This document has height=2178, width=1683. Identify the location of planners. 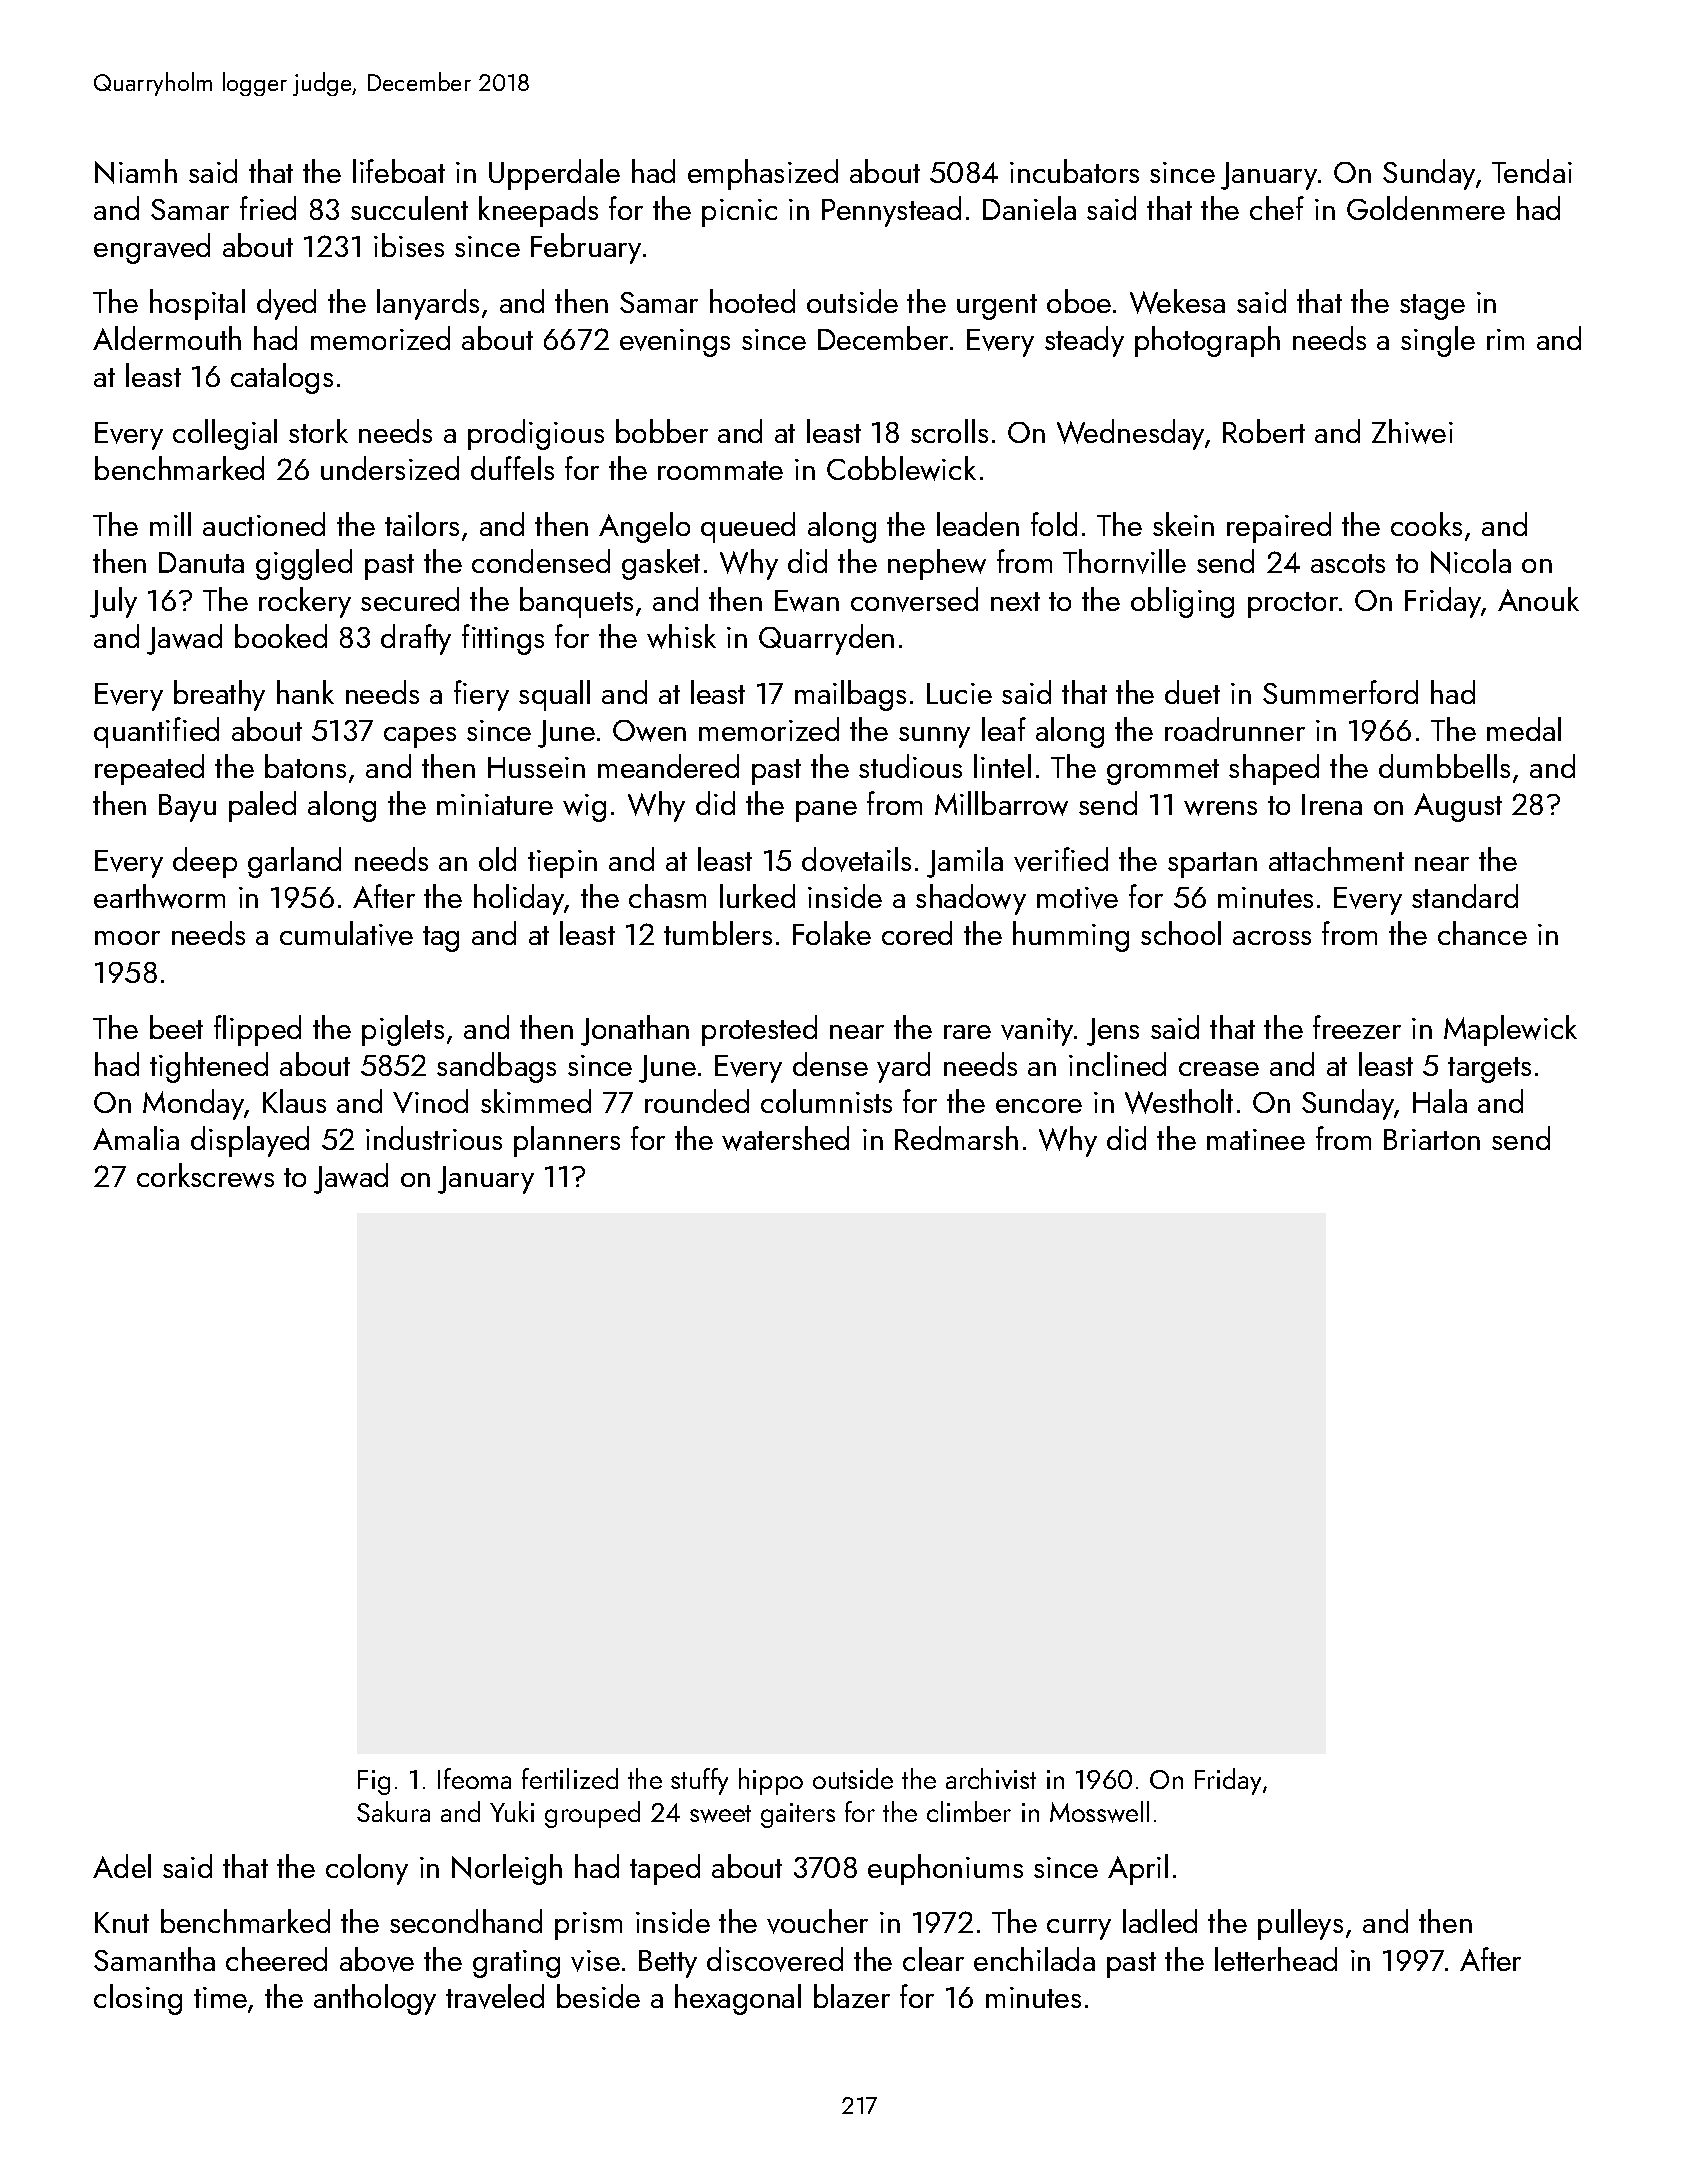
(567, 1141).
